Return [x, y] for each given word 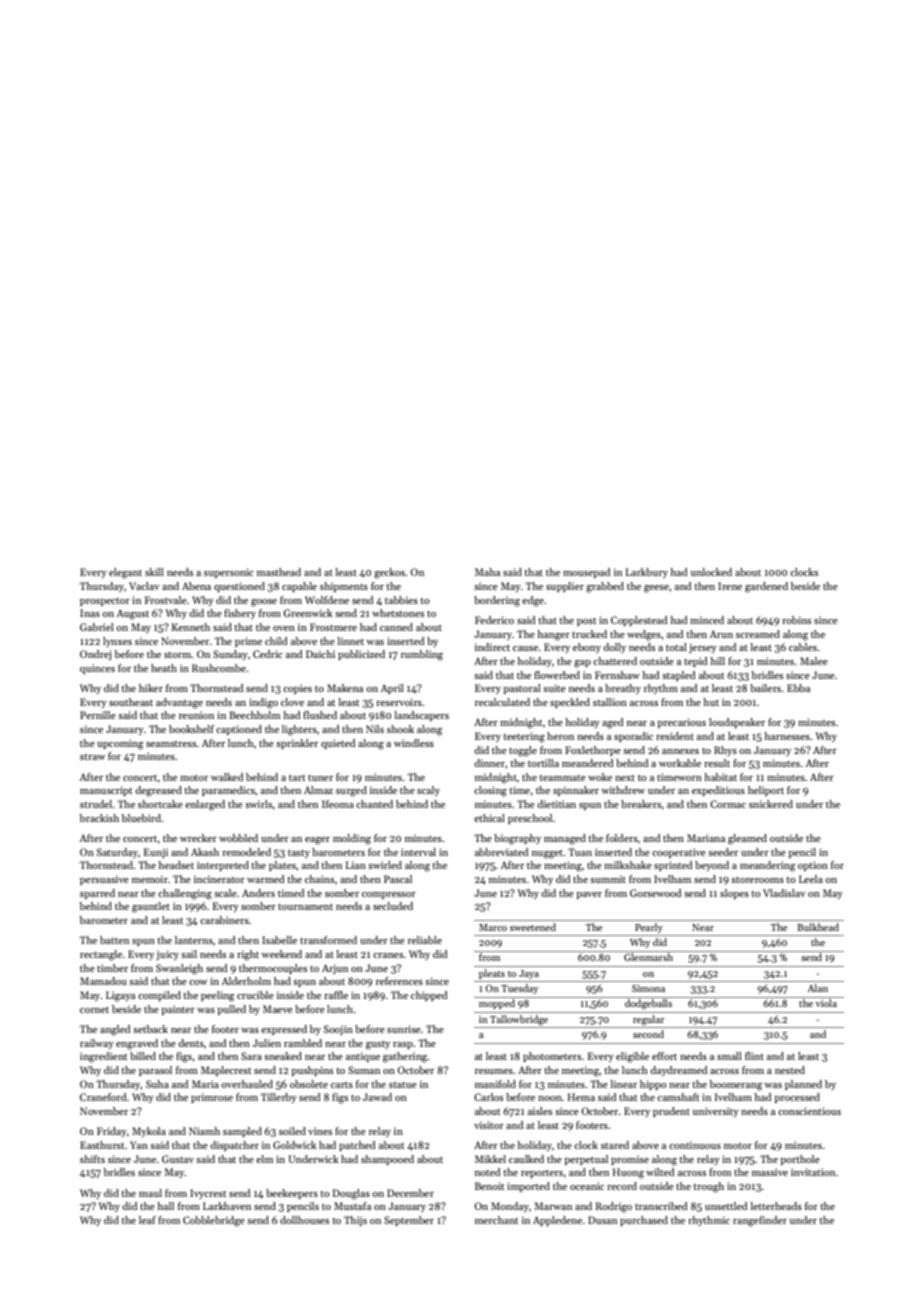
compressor [389, 895]
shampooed [387, 1160]
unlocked [711, 572]
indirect [492, 647]
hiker [151, 688]
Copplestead [639, 621]
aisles [540, 1111]
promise [630, 1160]
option [813, 866]
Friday [112, 1132]
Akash [205, 852]
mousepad [587, 573]
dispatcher [234, 1146]
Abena [196, 586]
